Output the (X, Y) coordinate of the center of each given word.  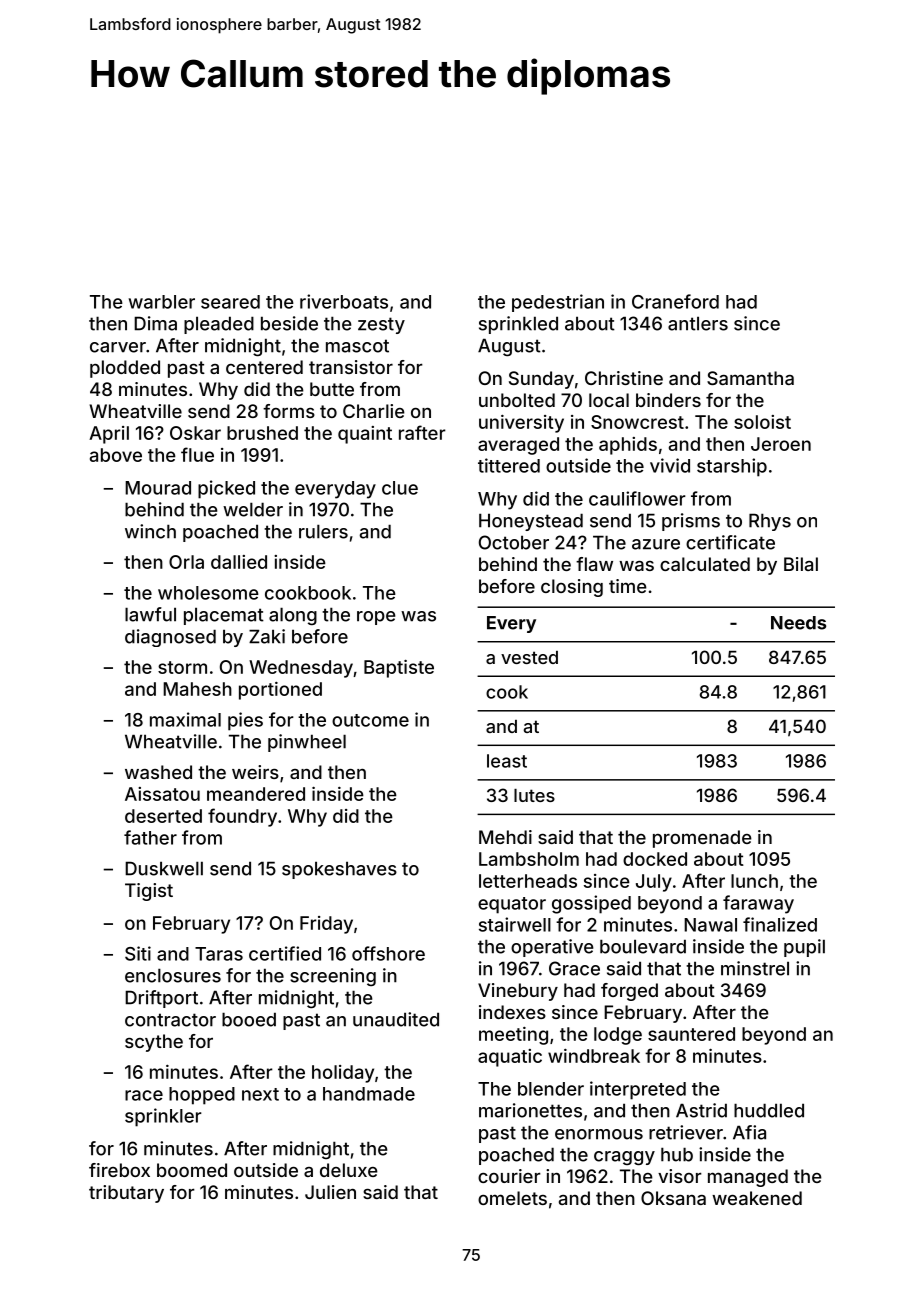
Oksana (673, 1198)
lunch (754, 881)
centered (264, 367)
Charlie (374, 411)
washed (158, 772)
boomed (192, 1170)
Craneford (675, 301)
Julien (330, 1192)
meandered (256, 794)
